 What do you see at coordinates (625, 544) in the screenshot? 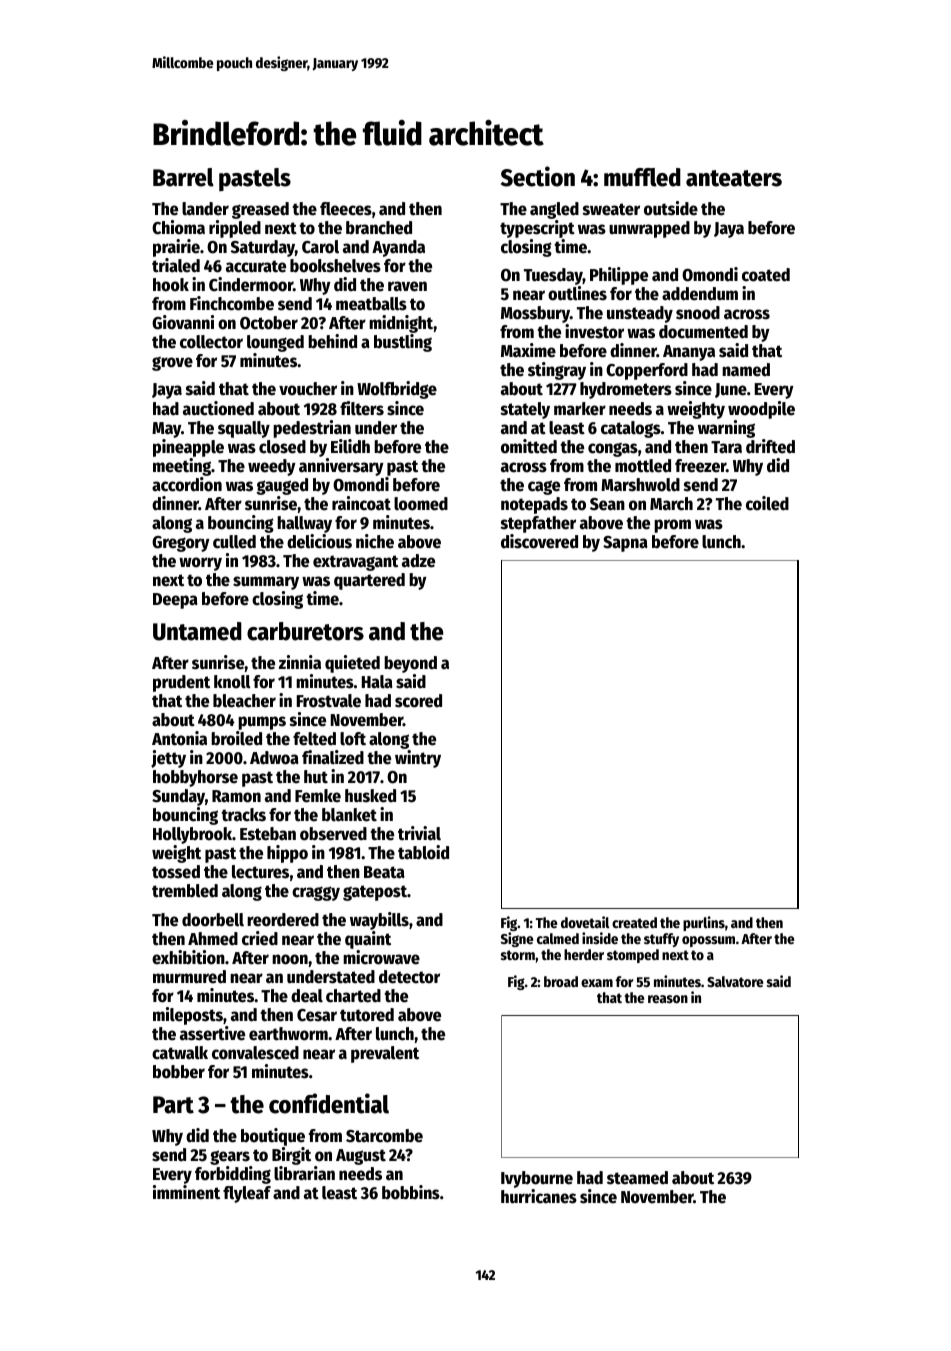
I see `Sapna` at bounding box center [625, 544].
